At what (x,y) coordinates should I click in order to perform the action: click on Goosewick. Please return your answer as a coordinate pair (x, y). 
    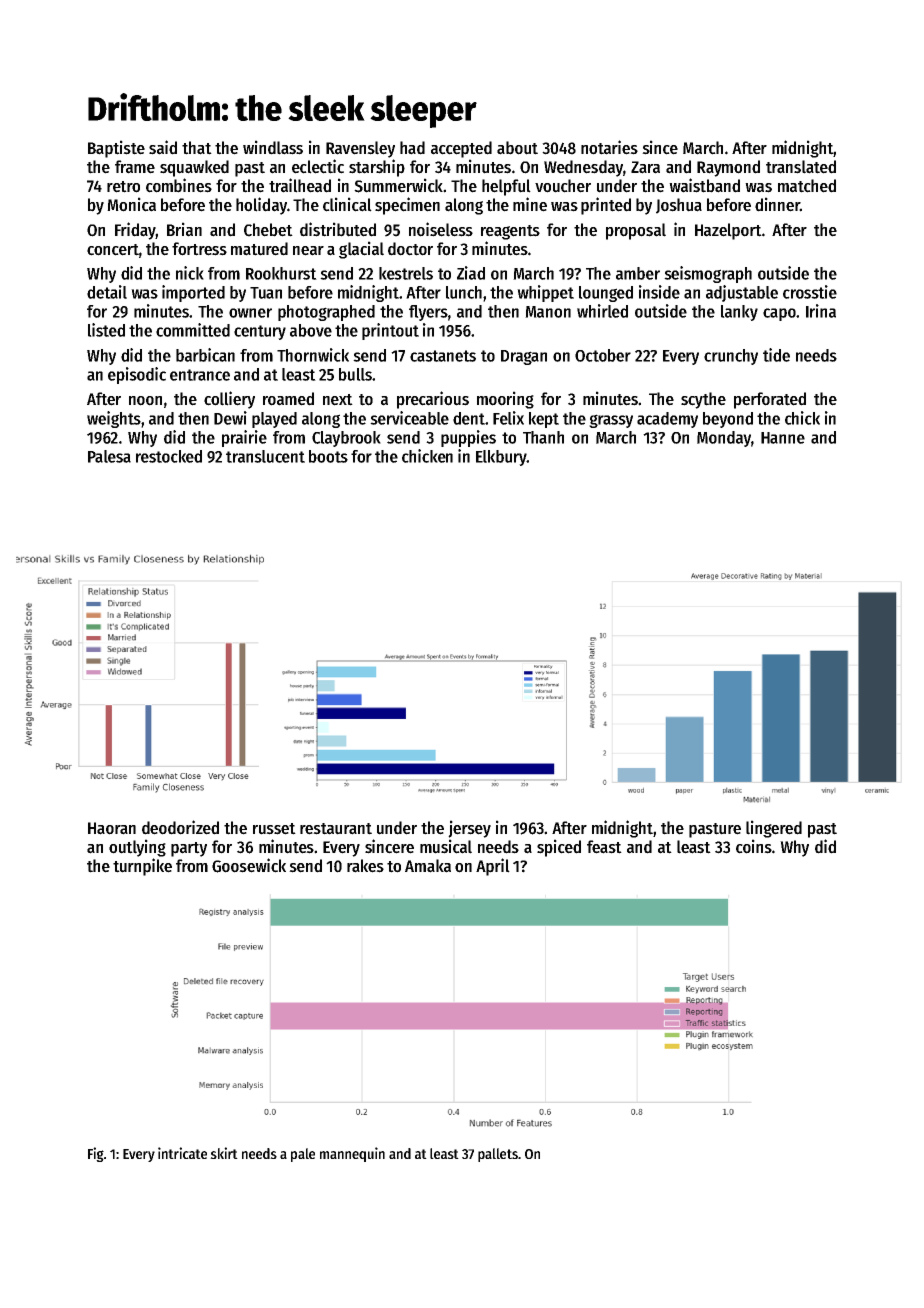
    Looking at the image, I should click on (249, 865).
